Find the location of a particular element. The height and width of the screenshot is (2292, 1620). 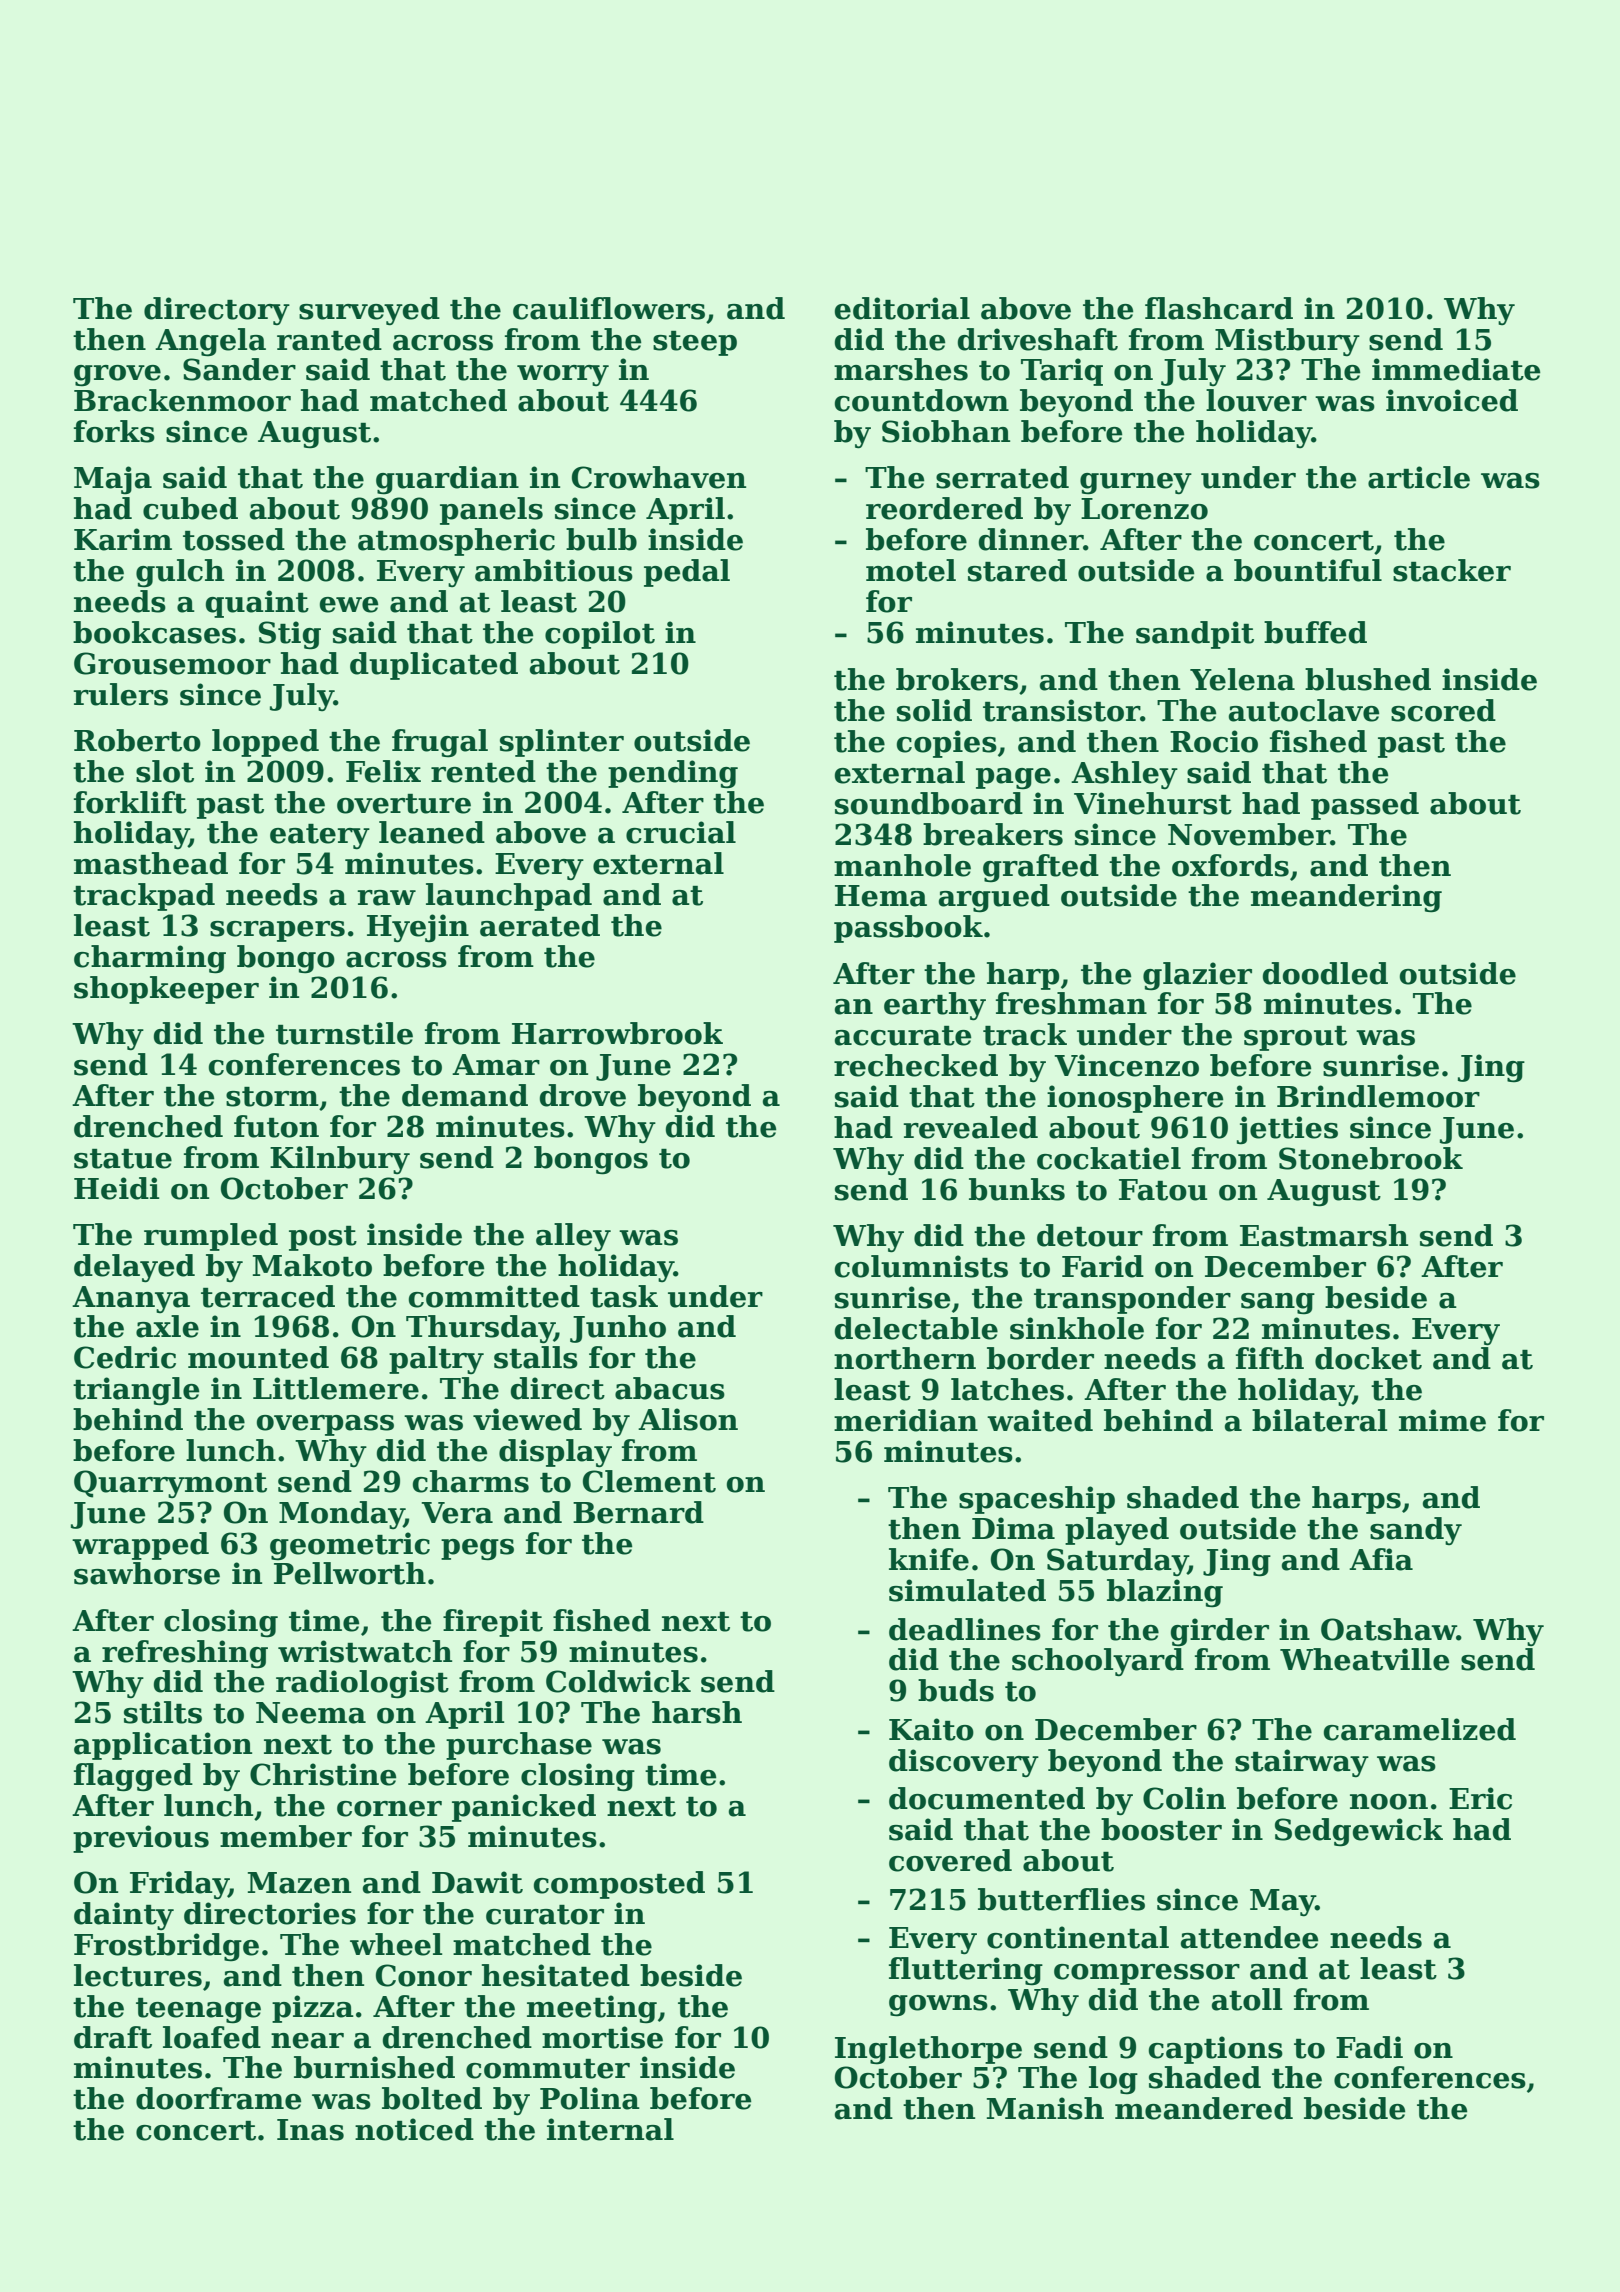

meridian is located at coordinates (906, 1420).
